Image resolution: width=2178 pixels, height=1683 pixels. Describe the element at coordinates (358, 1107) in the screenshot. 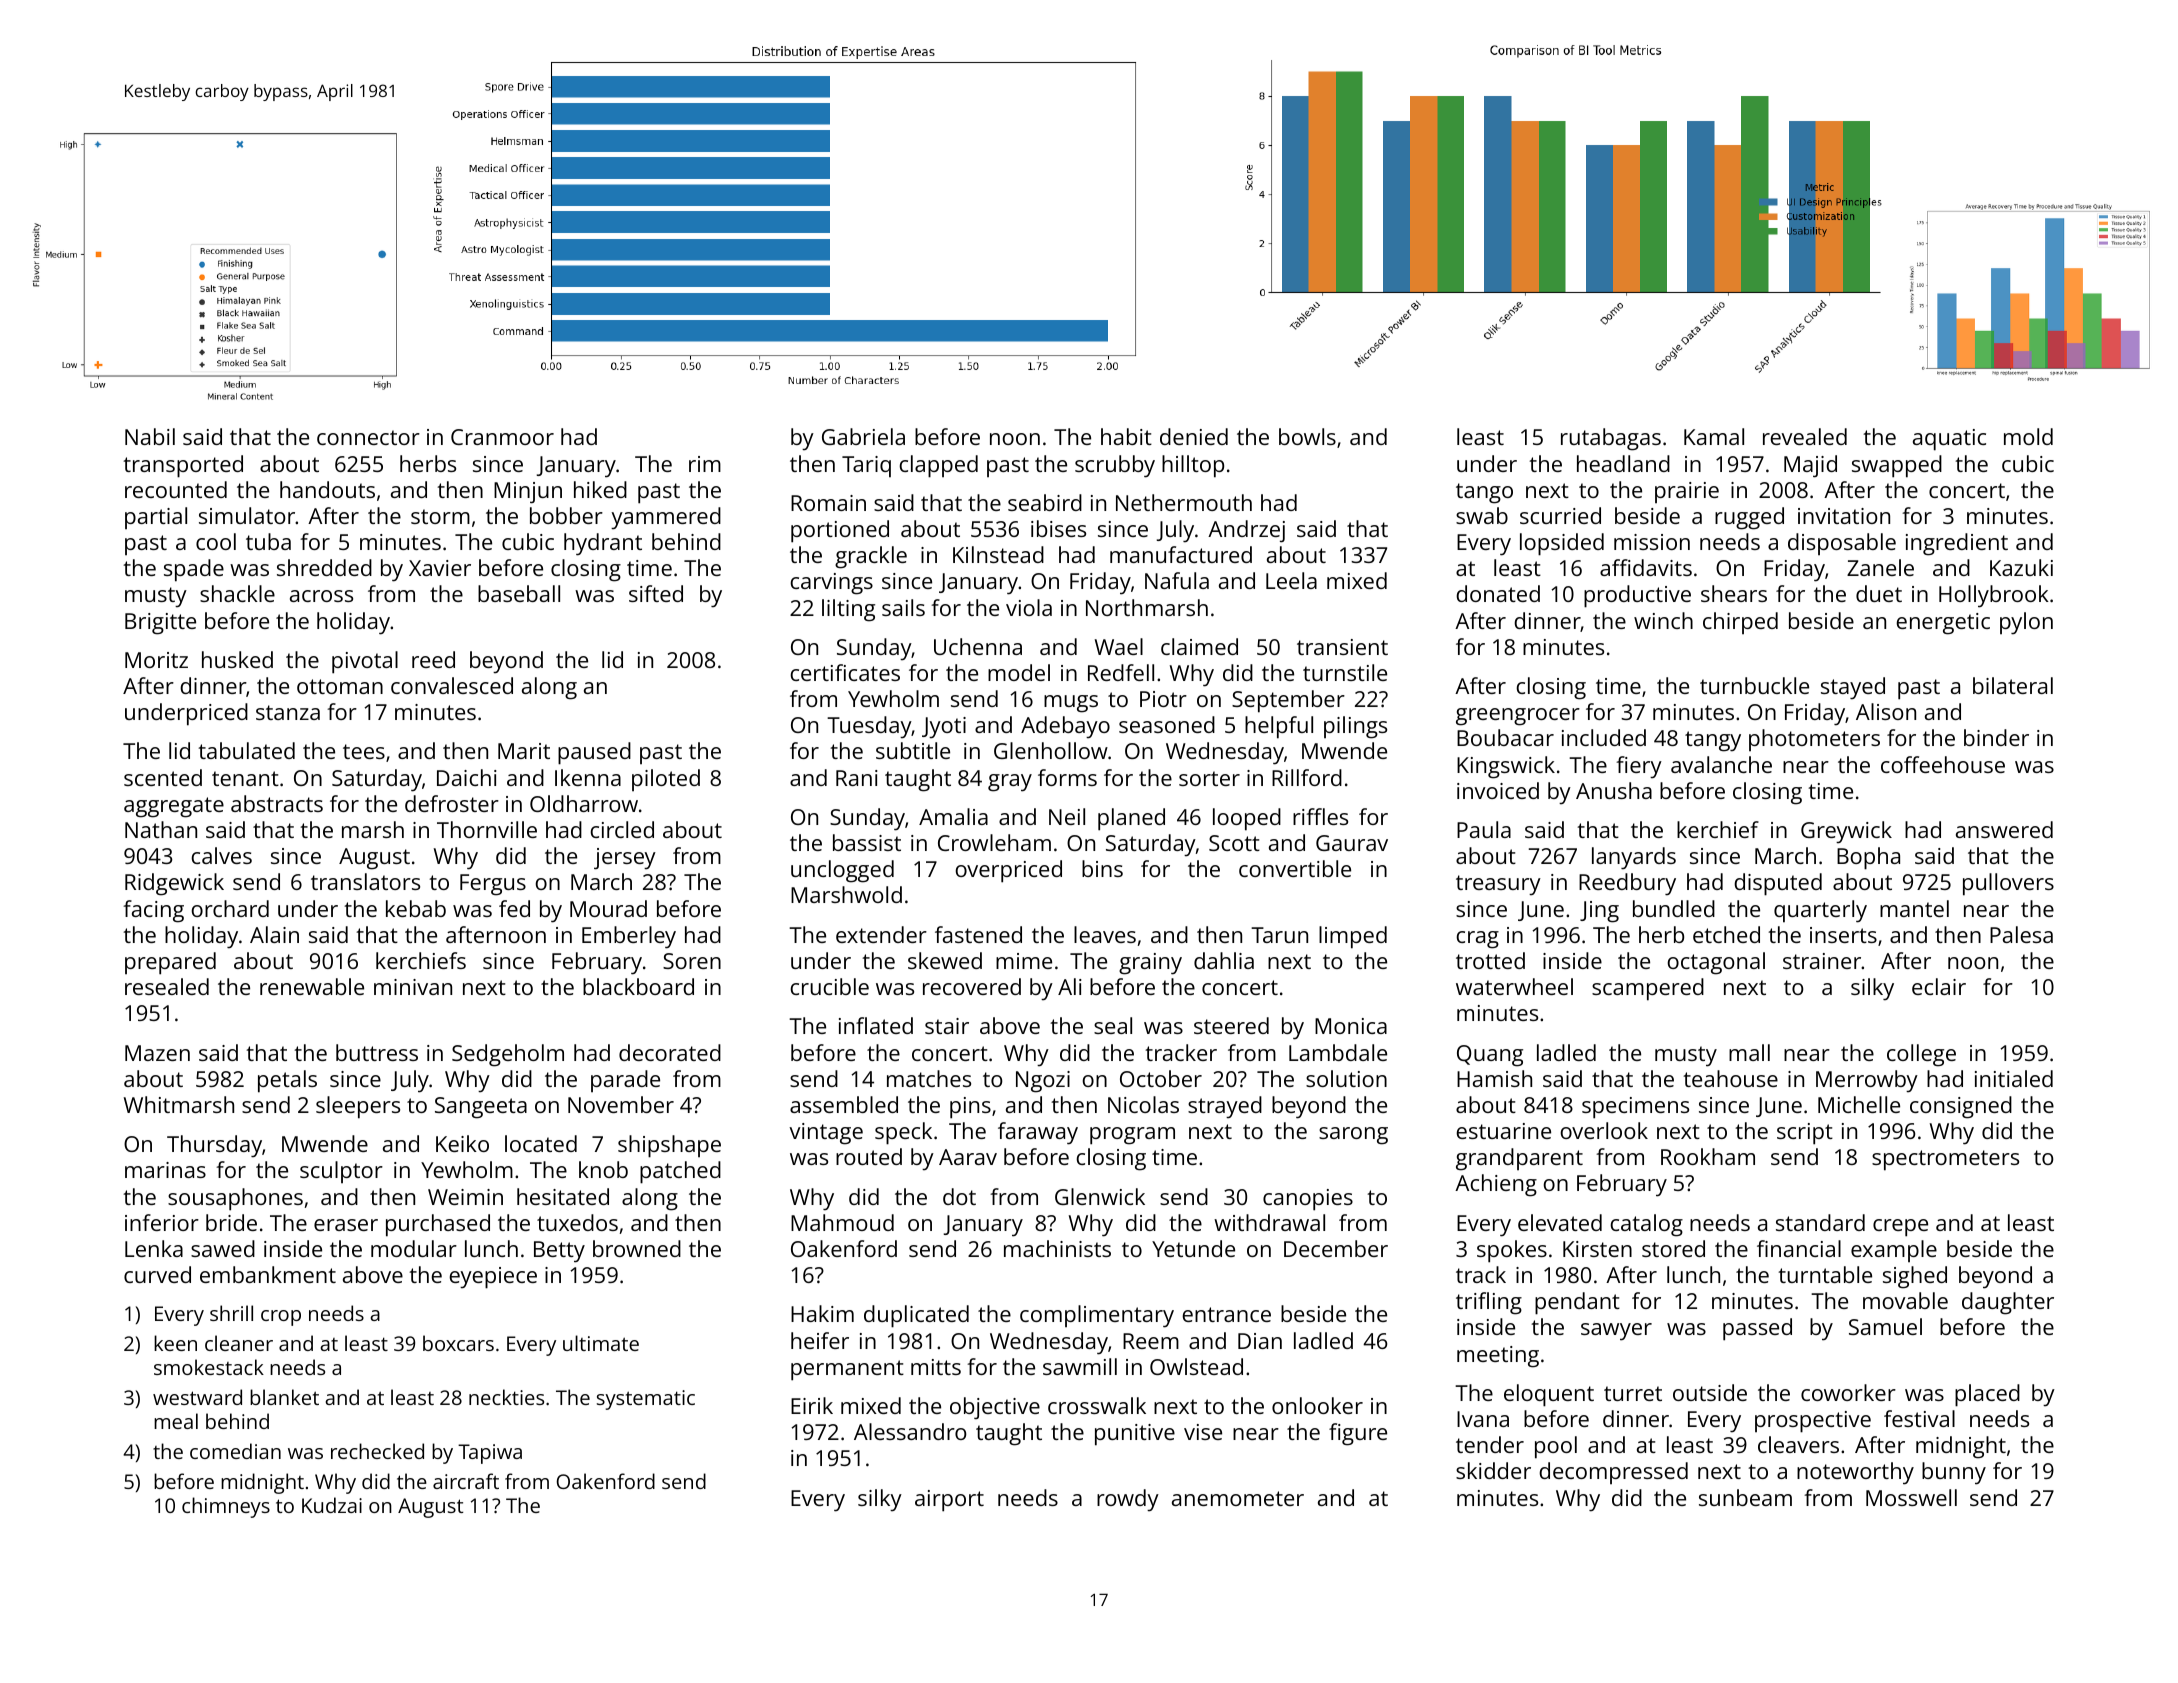

I see `sleepers` at that location.
